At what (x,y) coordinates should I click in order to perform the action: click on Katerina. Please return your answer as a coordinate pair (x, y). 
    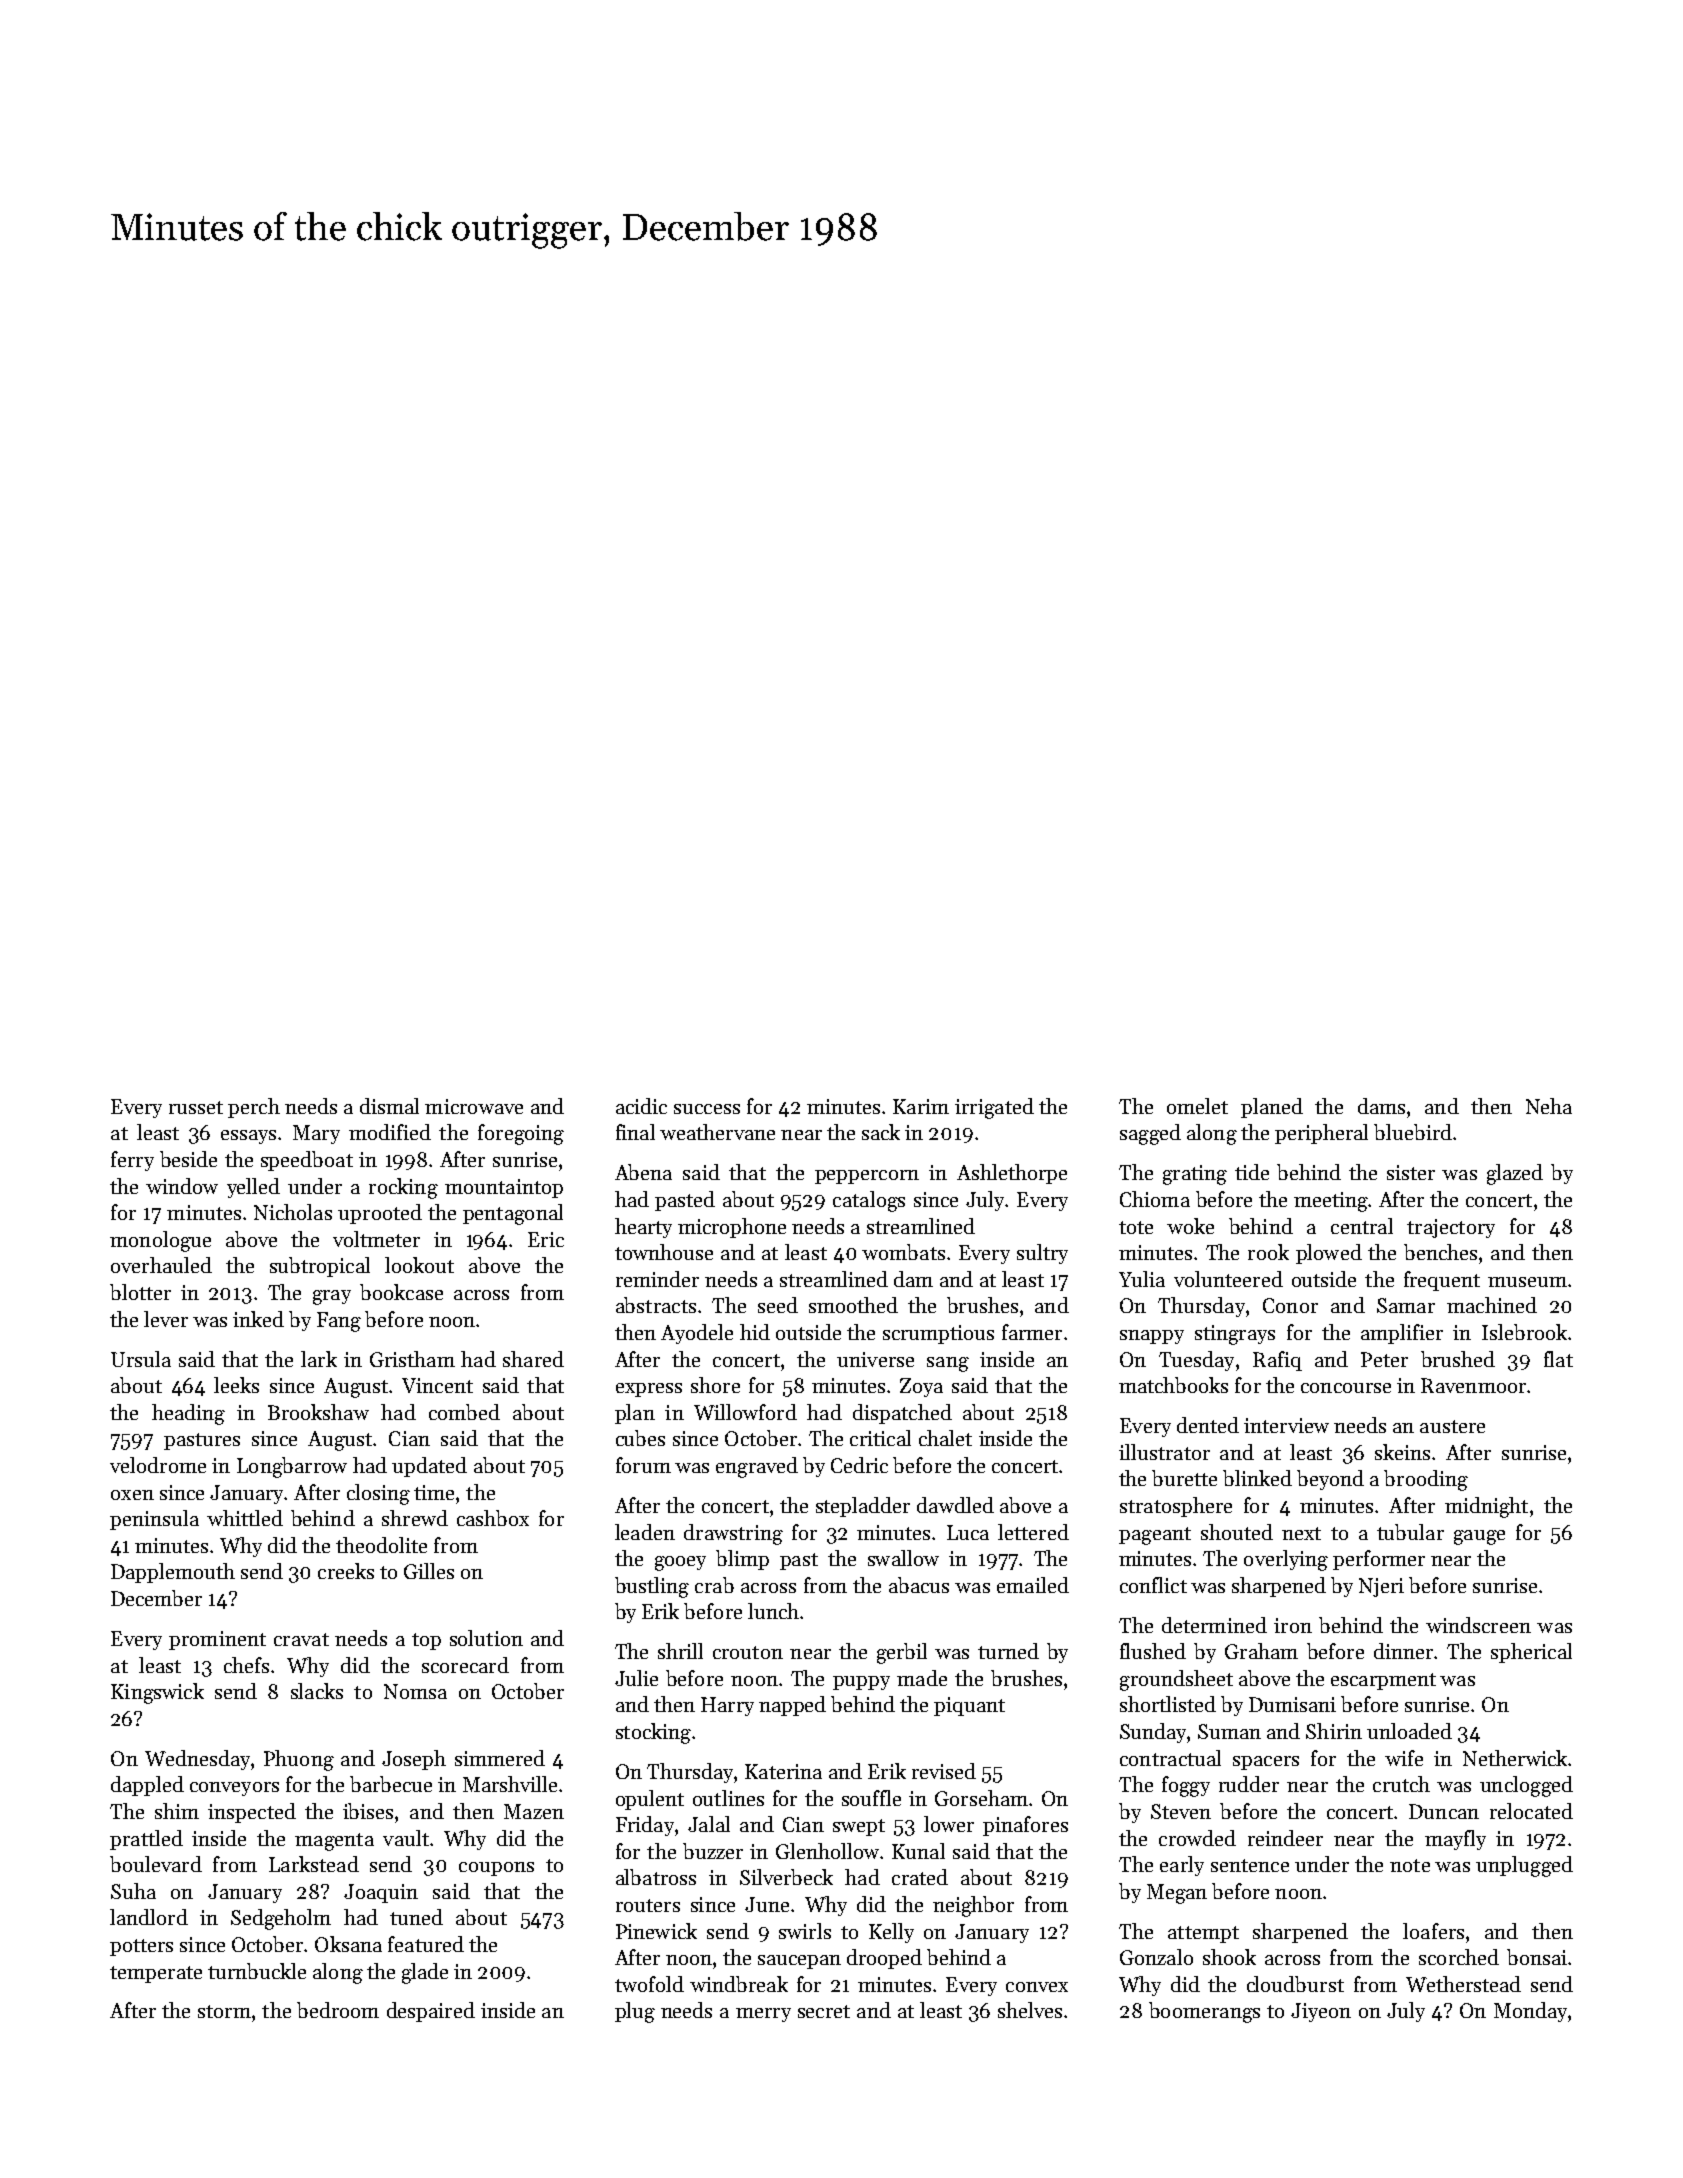
    Looking at the image, I should click on (783, 1771).
